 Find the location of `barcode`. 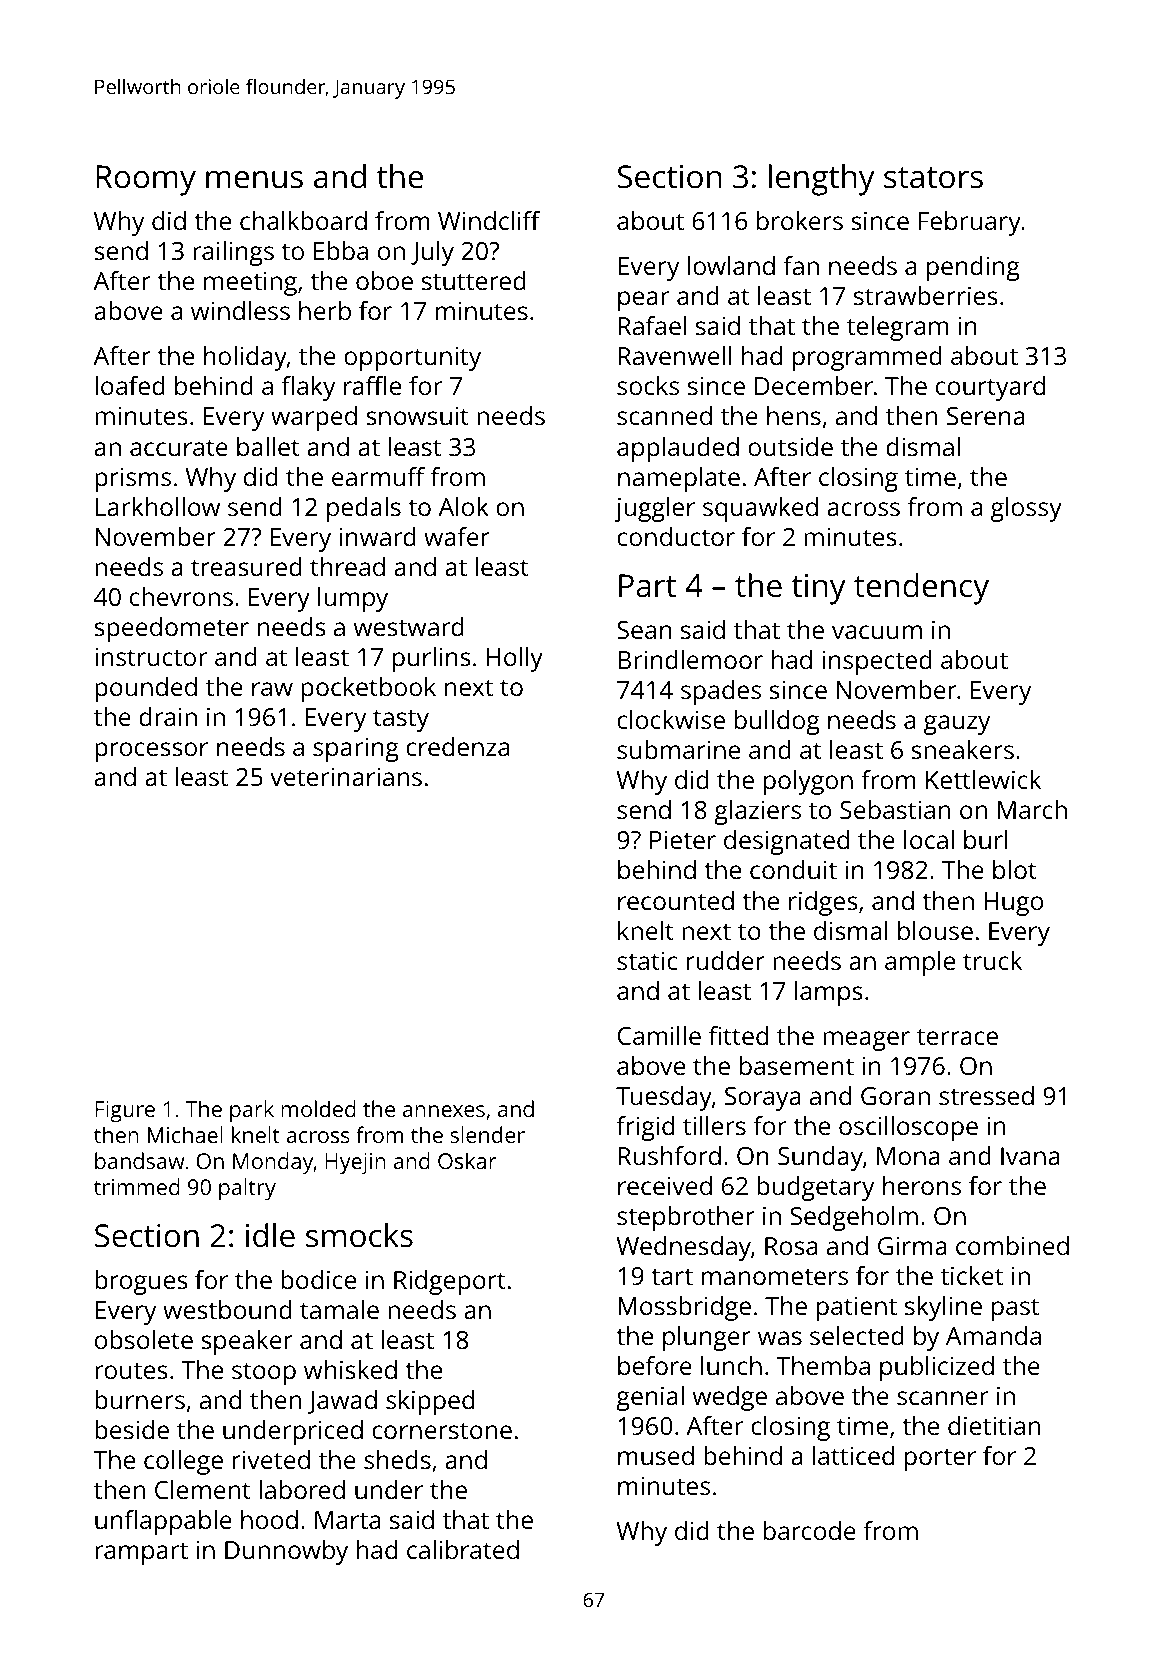

barcode is located at coordinates (810, 1530).
